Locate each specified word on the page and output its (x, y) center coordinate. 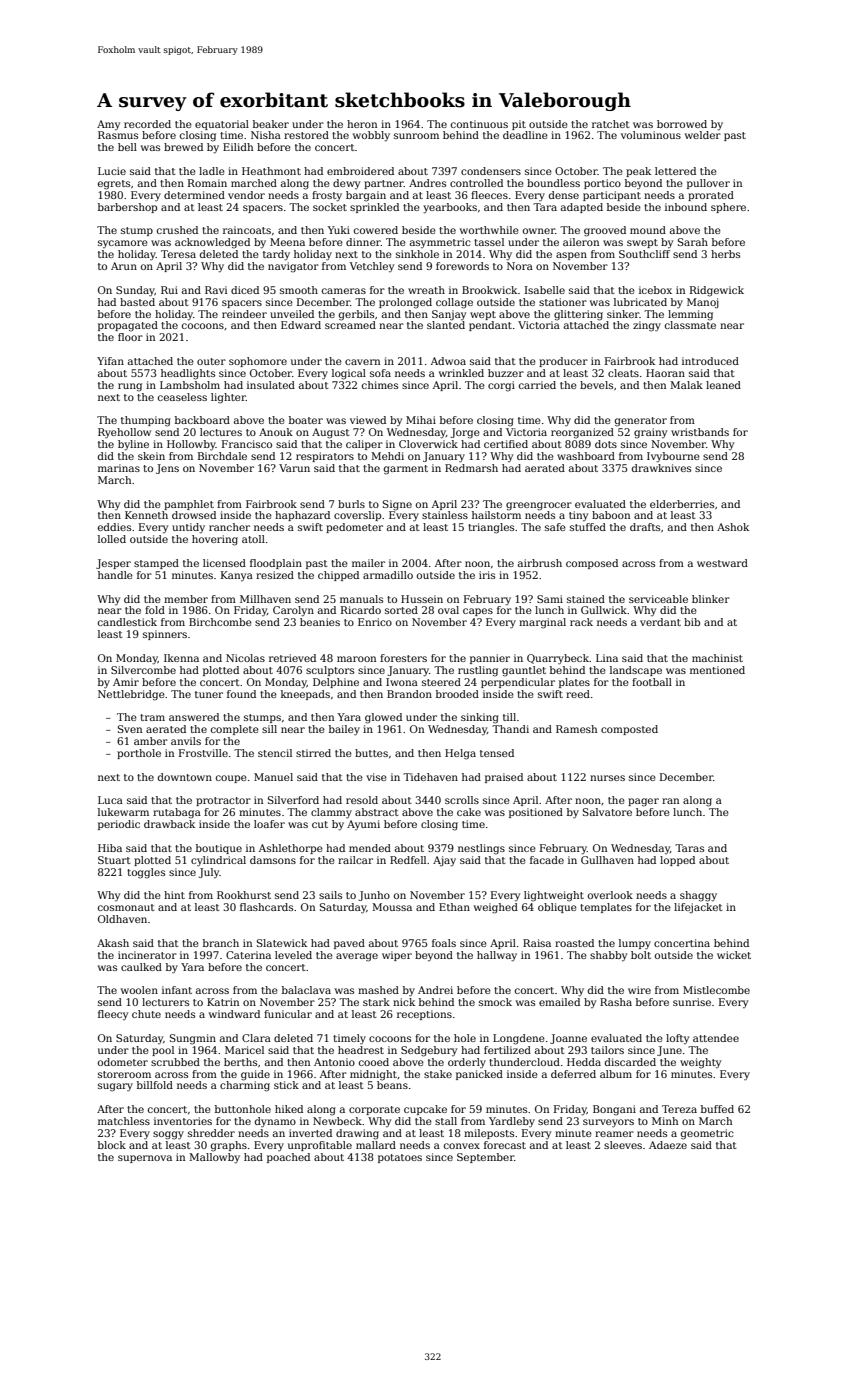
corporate (374, 1110)
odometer (123, 1062)
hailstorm (496, 515)
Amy (108, 125)
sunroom (416, 136)
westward (722, 563)
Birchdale (222, 456)
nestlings (481, 849)
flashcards (266, 907)
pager (643, 802)
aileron (581, 242)
